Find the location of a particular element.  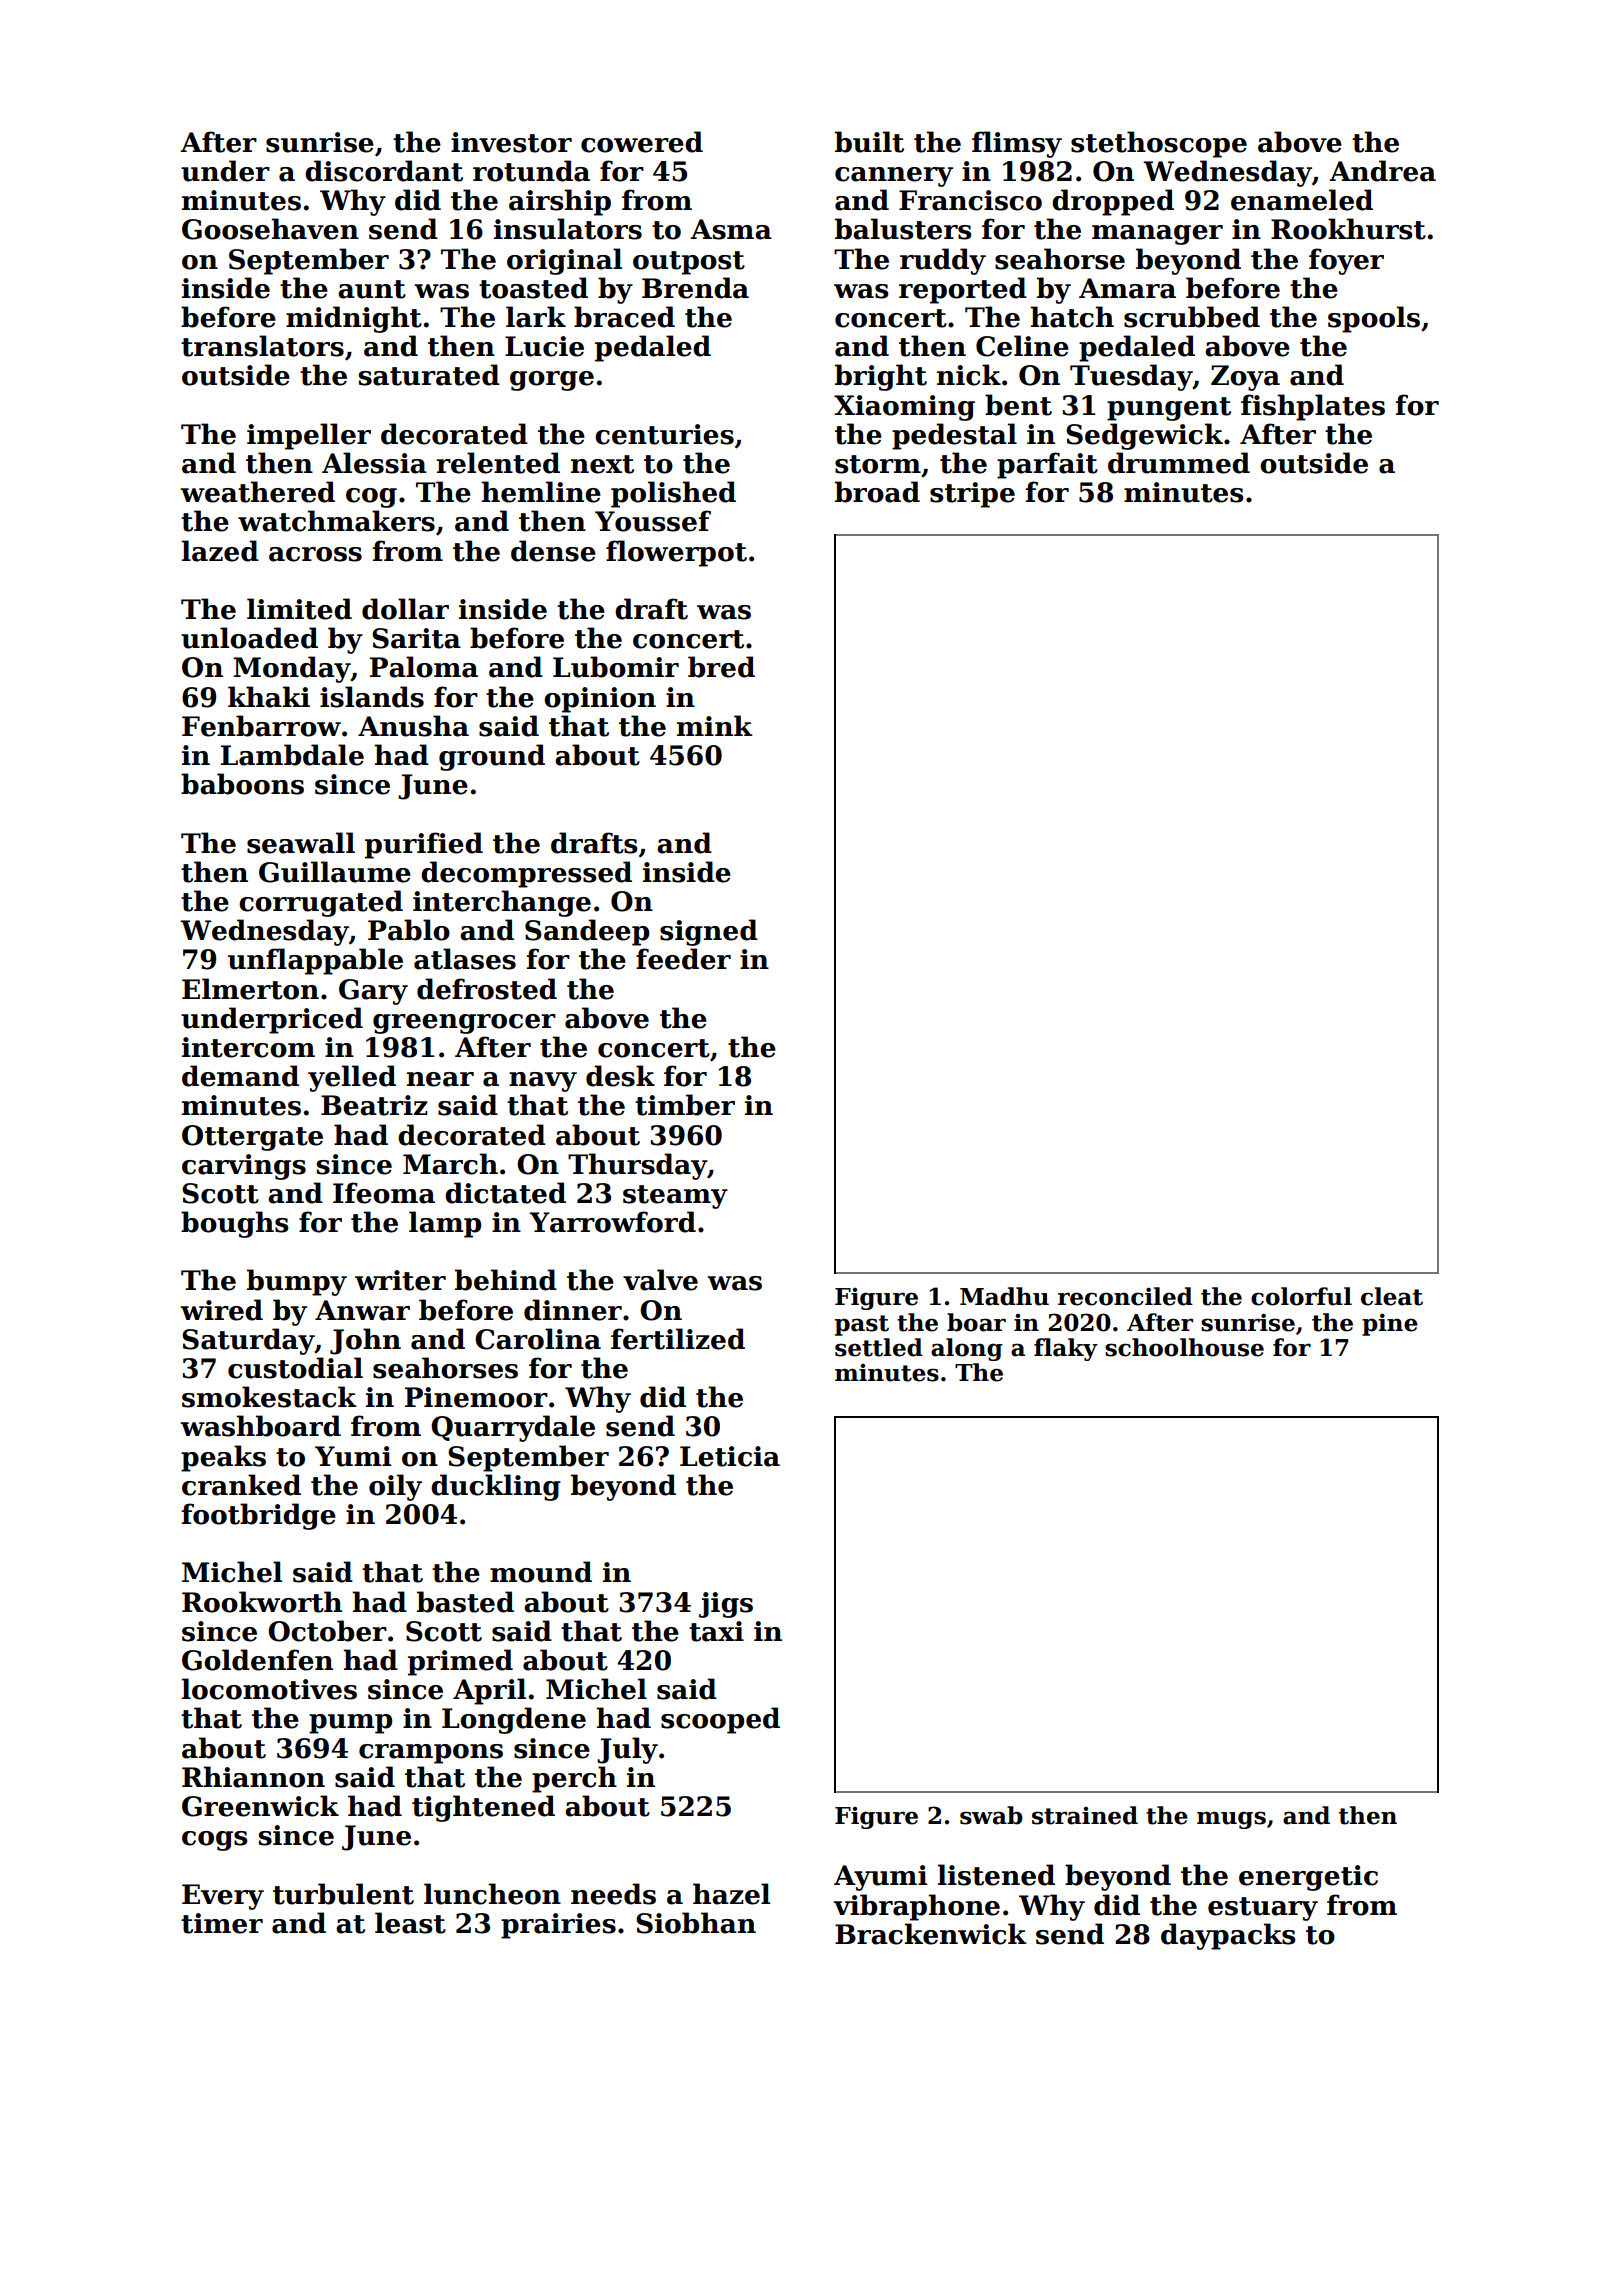

dollar is located at coordinates (405, 609).
